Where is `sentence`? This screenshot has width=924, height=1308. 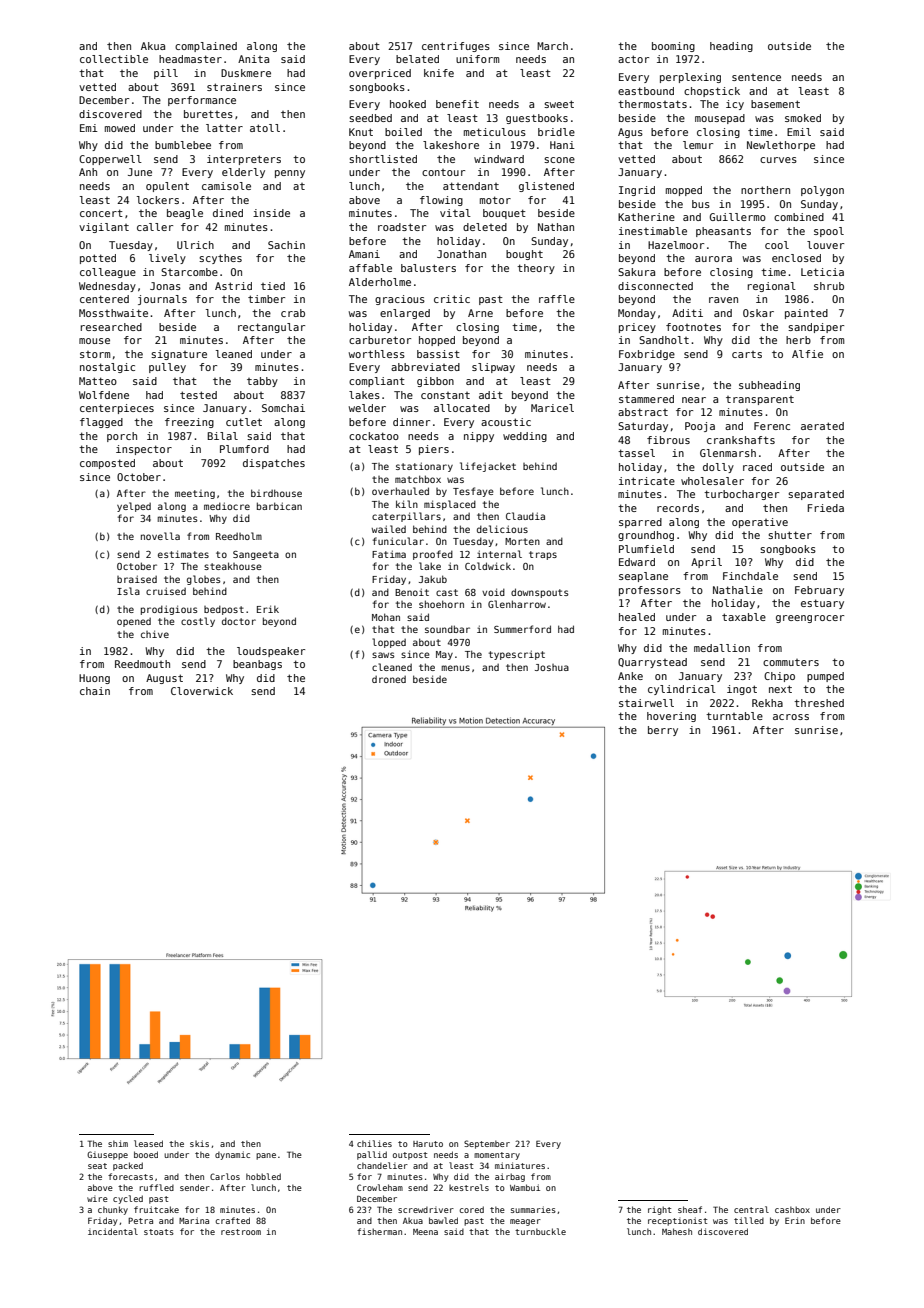
sentence is located at coordinates (756, 77).
